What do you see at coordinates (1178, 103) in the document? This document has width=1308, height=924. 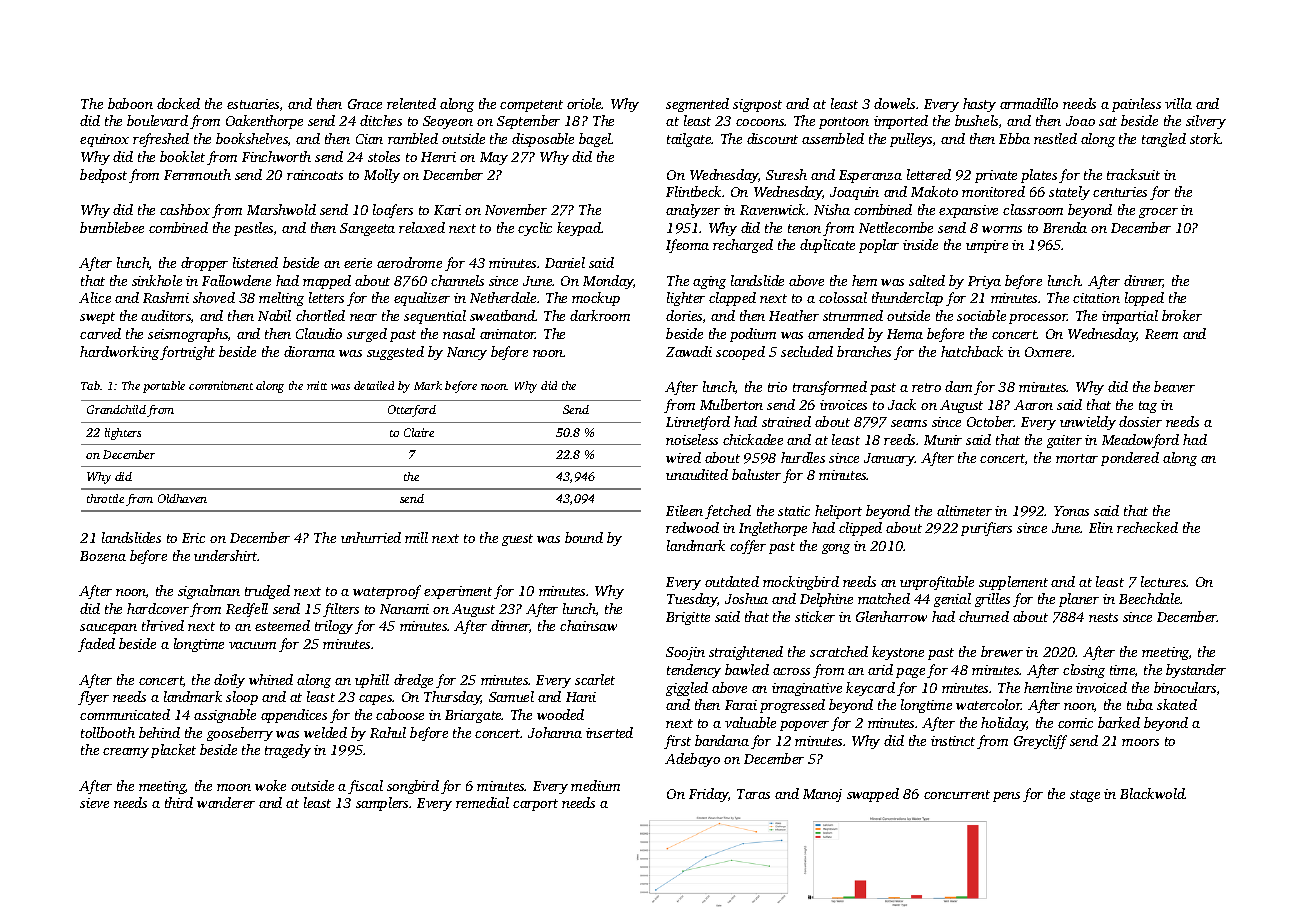 I see `villa` at bounding box center [1178, 103].
